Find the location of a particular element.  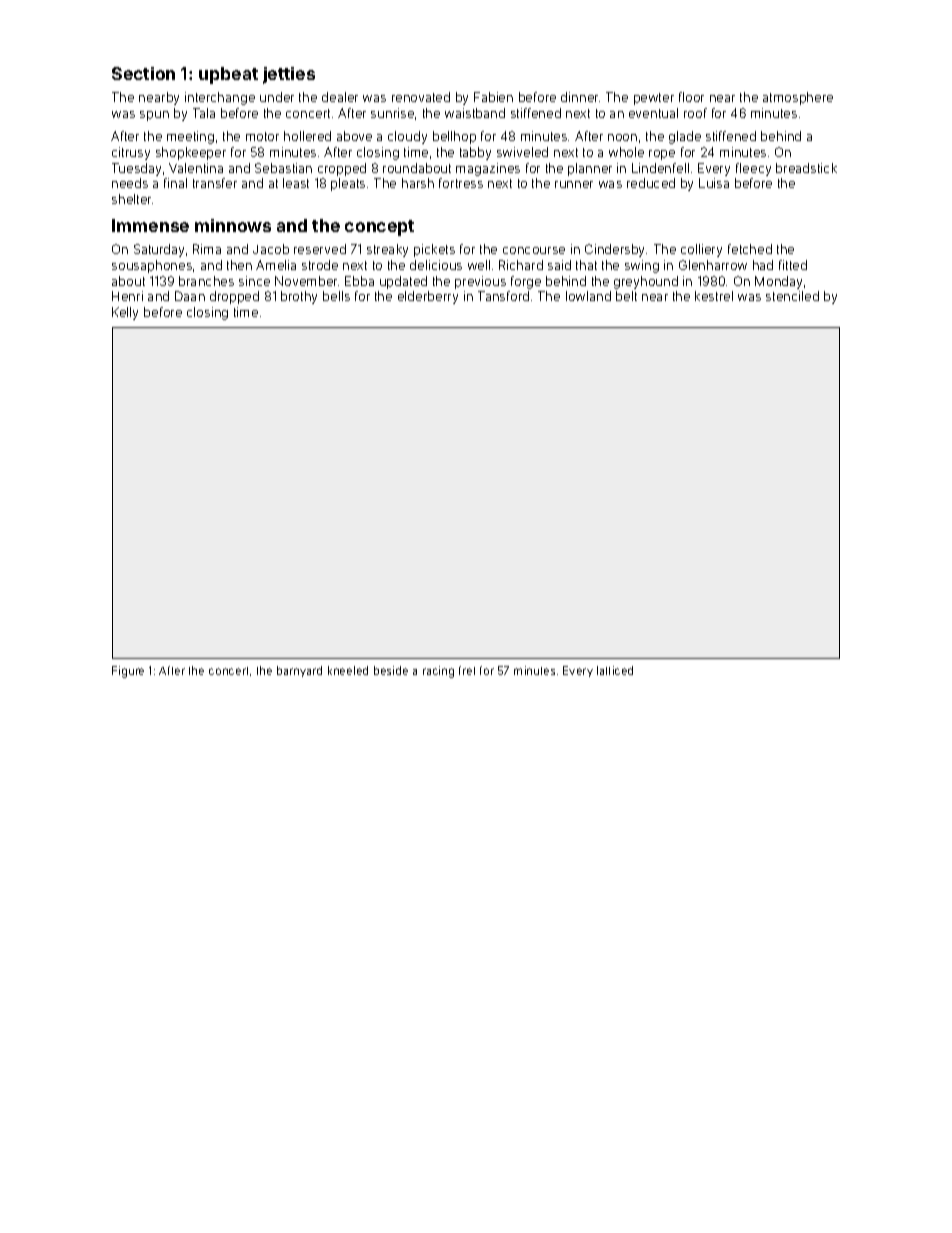

fitted is located at coordinates (793, 265).
